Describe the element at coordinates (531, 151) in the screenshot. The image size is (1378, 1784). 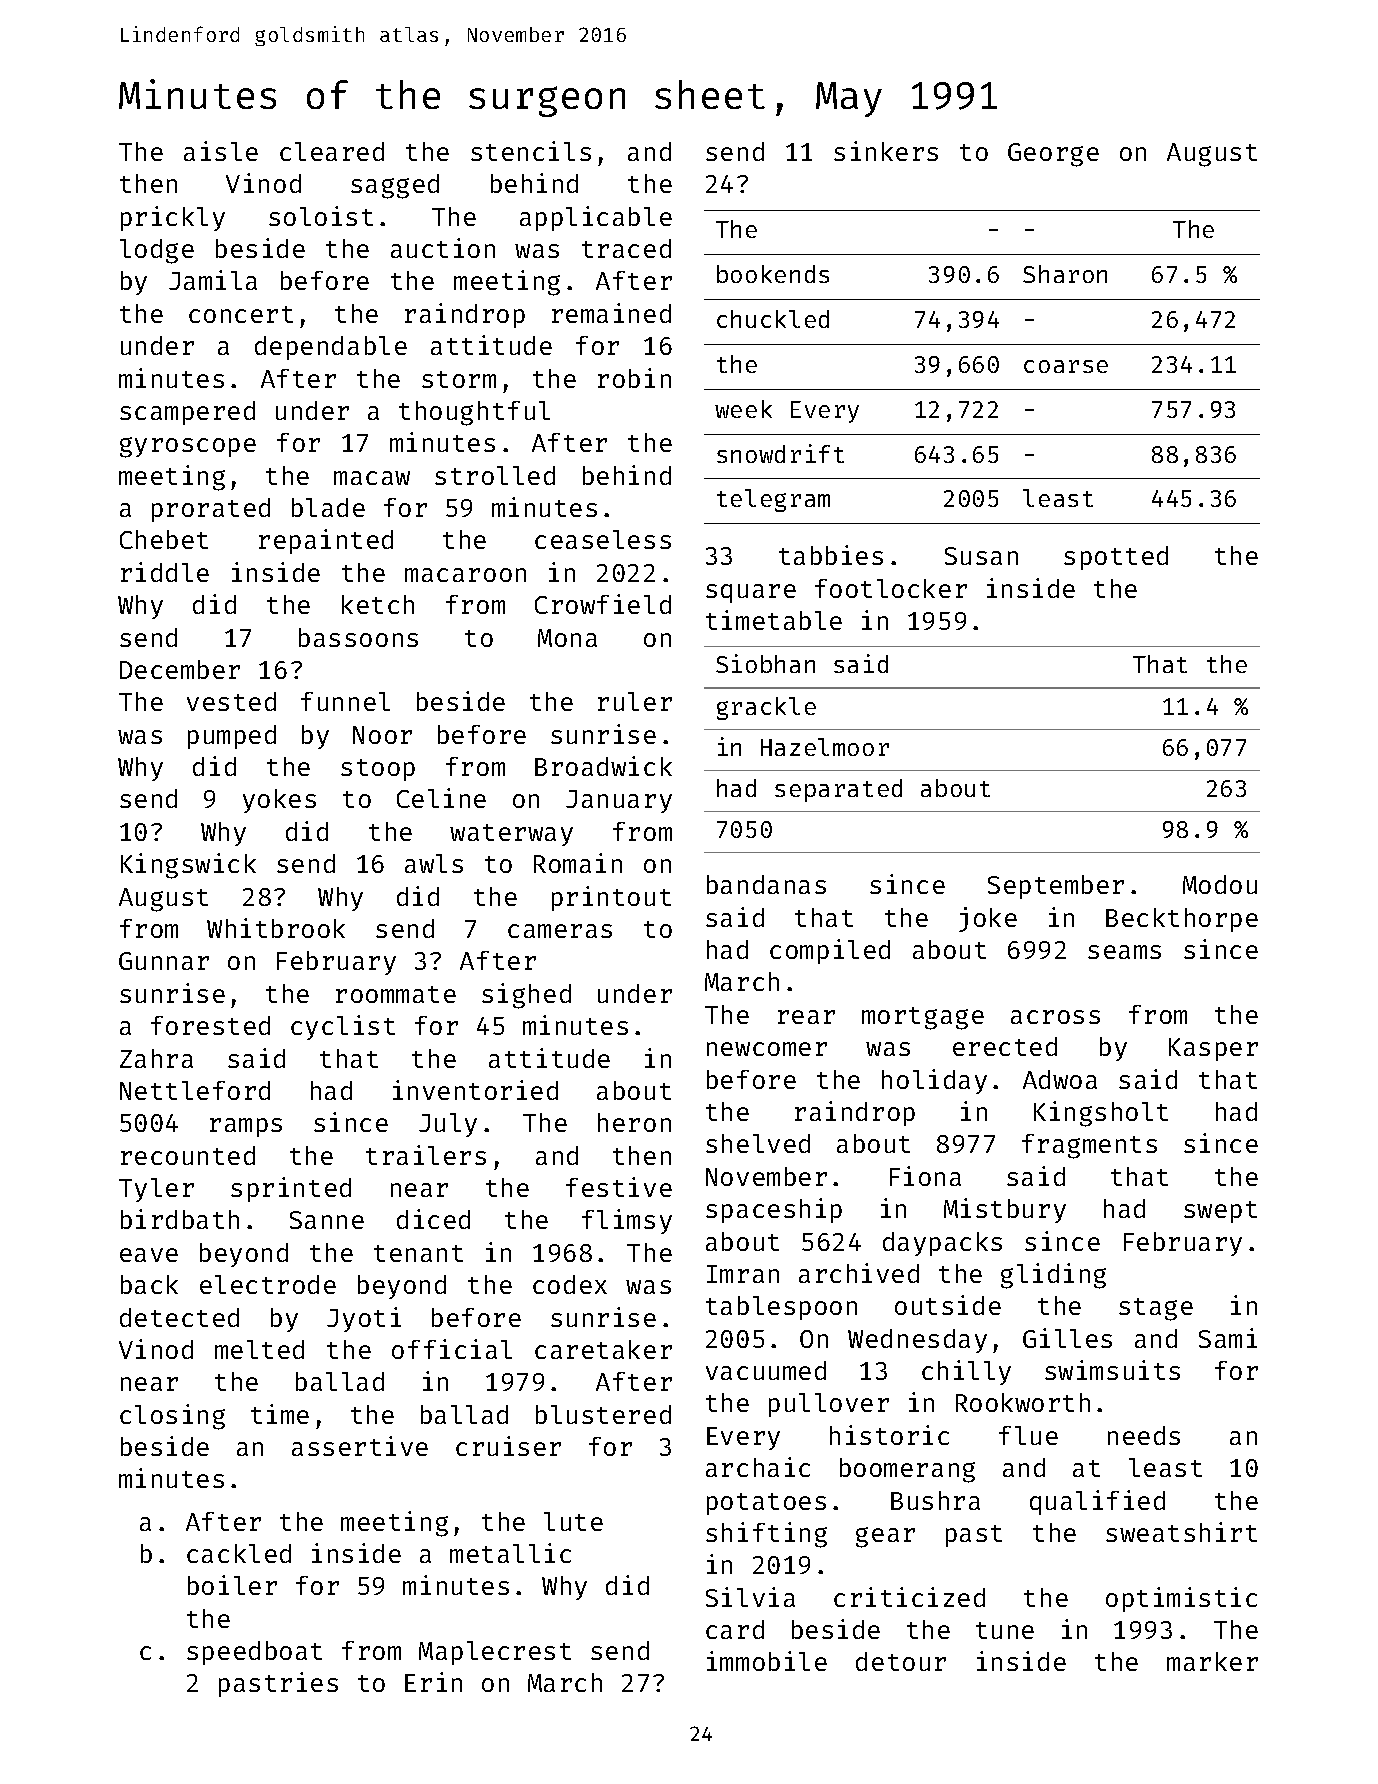
I see `stencils` at that location.
